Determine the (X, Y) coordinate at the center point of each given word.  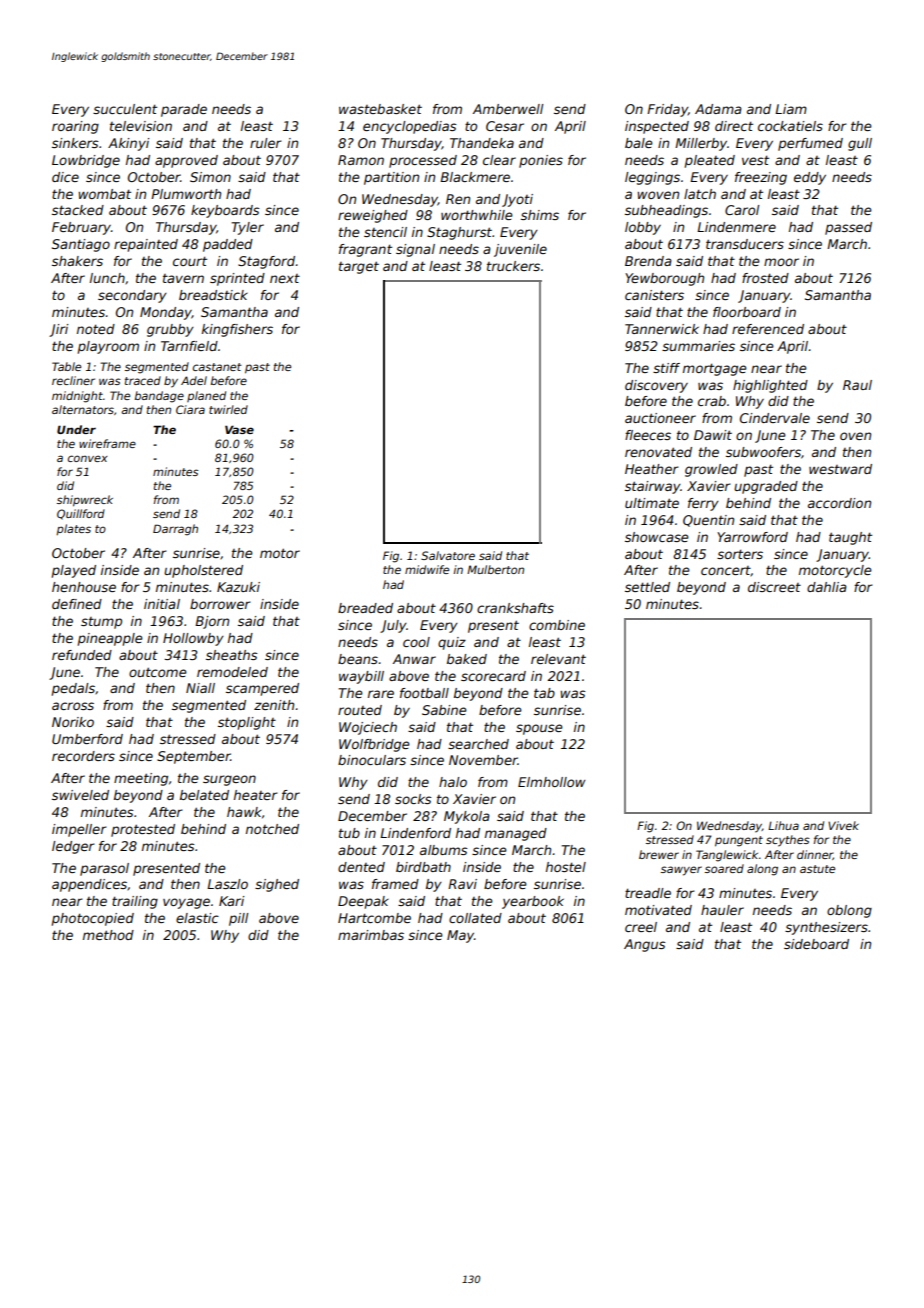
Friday (667, 110)
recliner (73, 380)
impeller (79, 830)
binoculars (372, 760)
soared (724, 868)
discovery (656, 386)
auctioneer (660, 418)
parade (184, 110)
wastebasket (380, 109)
